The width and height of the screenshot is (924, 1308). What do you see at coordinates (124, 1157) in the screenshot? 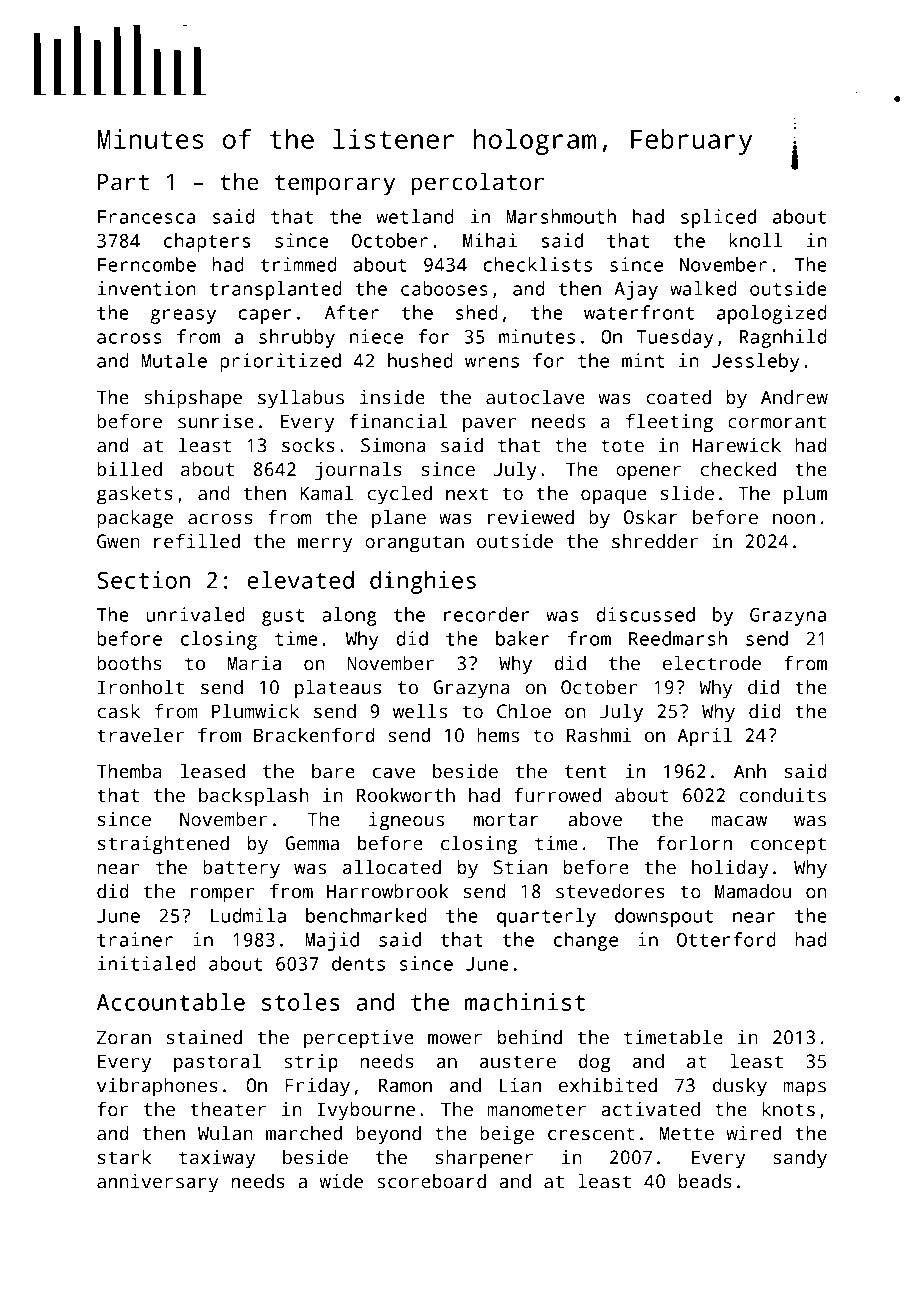
I see `stark` at bounding box center [124, 1157].
